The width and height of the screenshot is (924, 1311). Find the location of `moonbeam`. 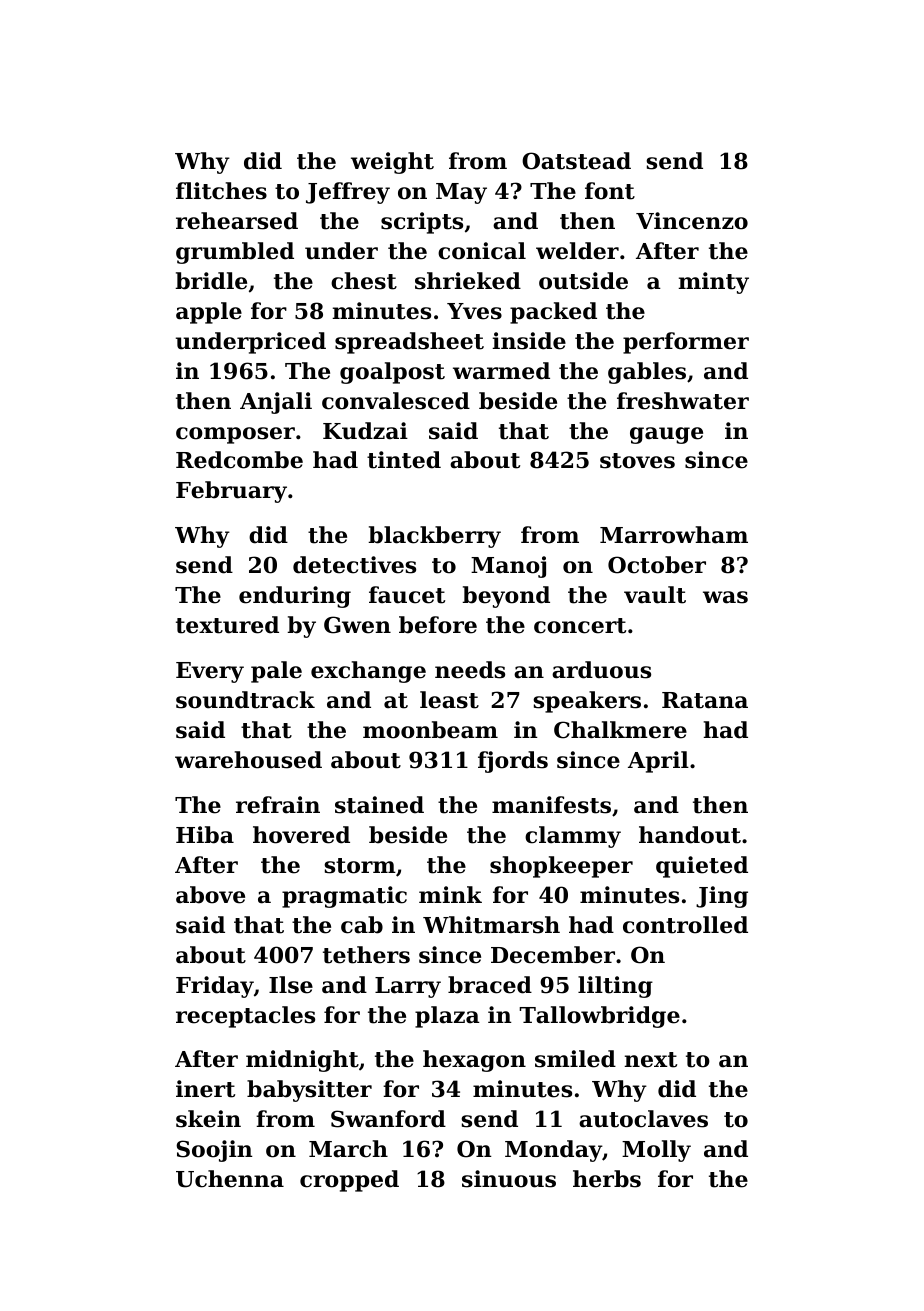

moonbeam is located at coordinates (430, 730).
